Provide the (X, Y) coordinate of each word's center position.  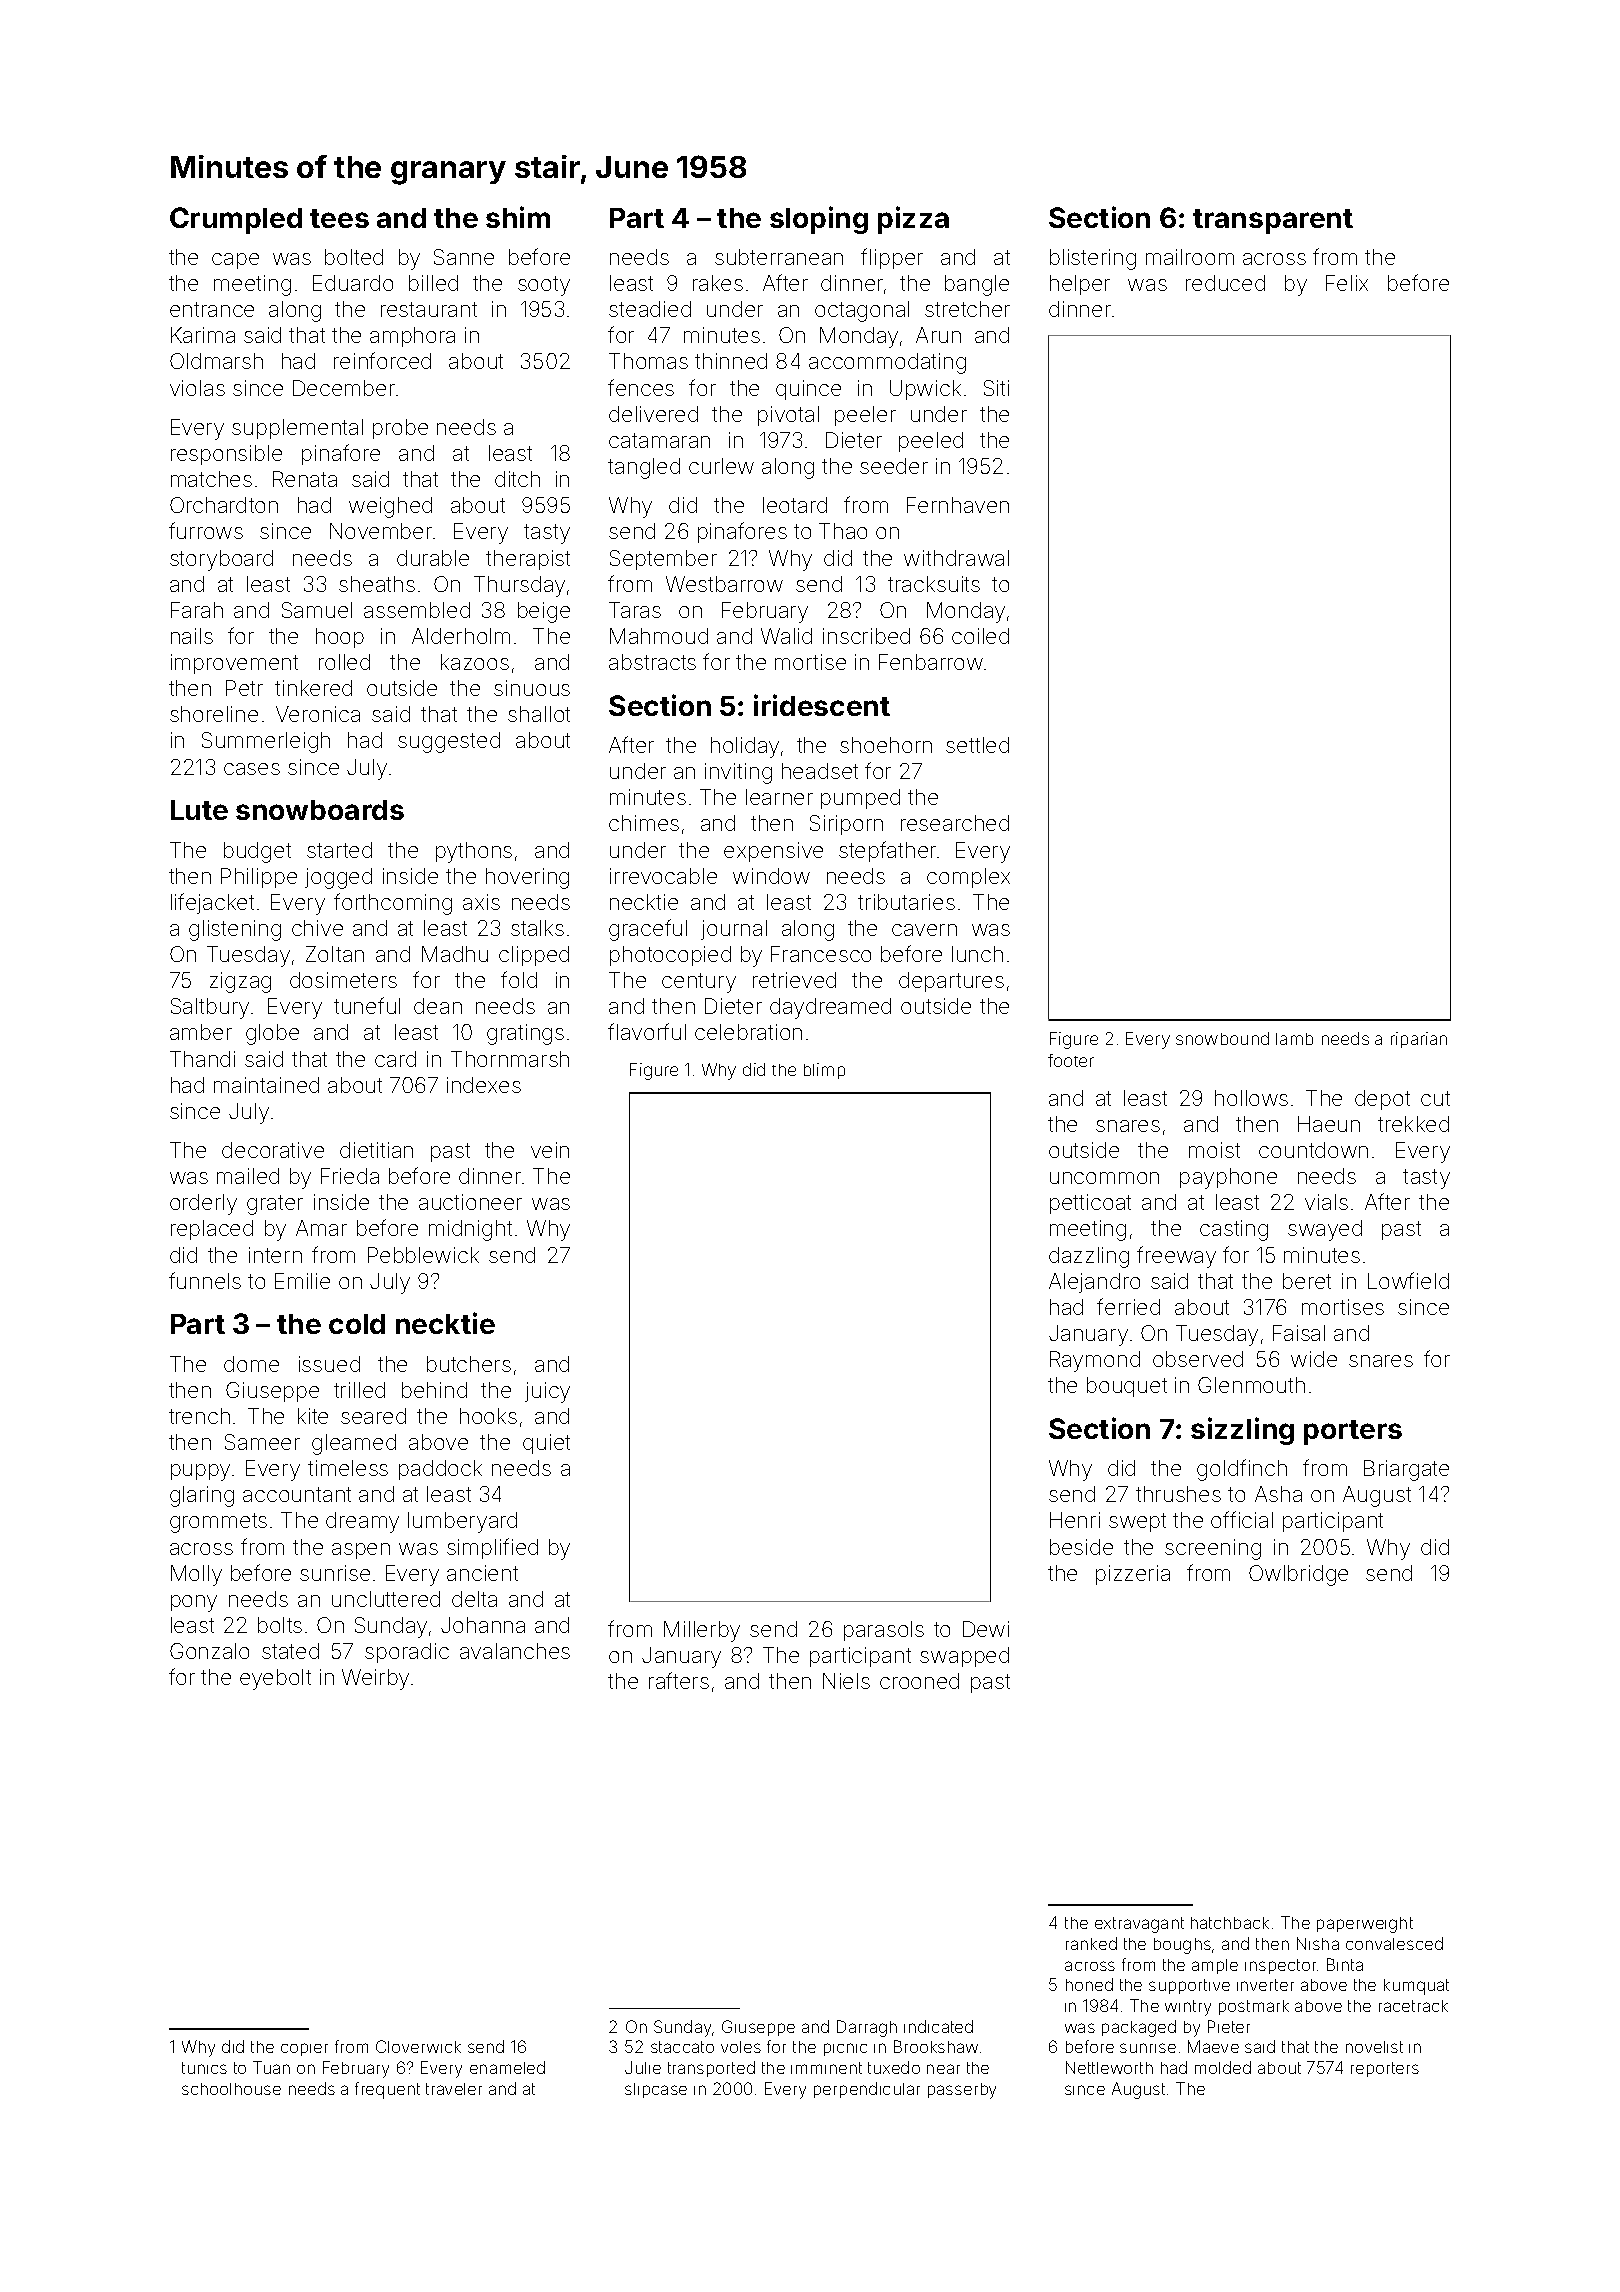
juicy (547, 1392)
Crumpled (236, 220)
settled (977, 745)
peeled (931, 442)
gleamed (354, 1444)
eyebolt (275, 1679)
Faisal (1299, 1333)
